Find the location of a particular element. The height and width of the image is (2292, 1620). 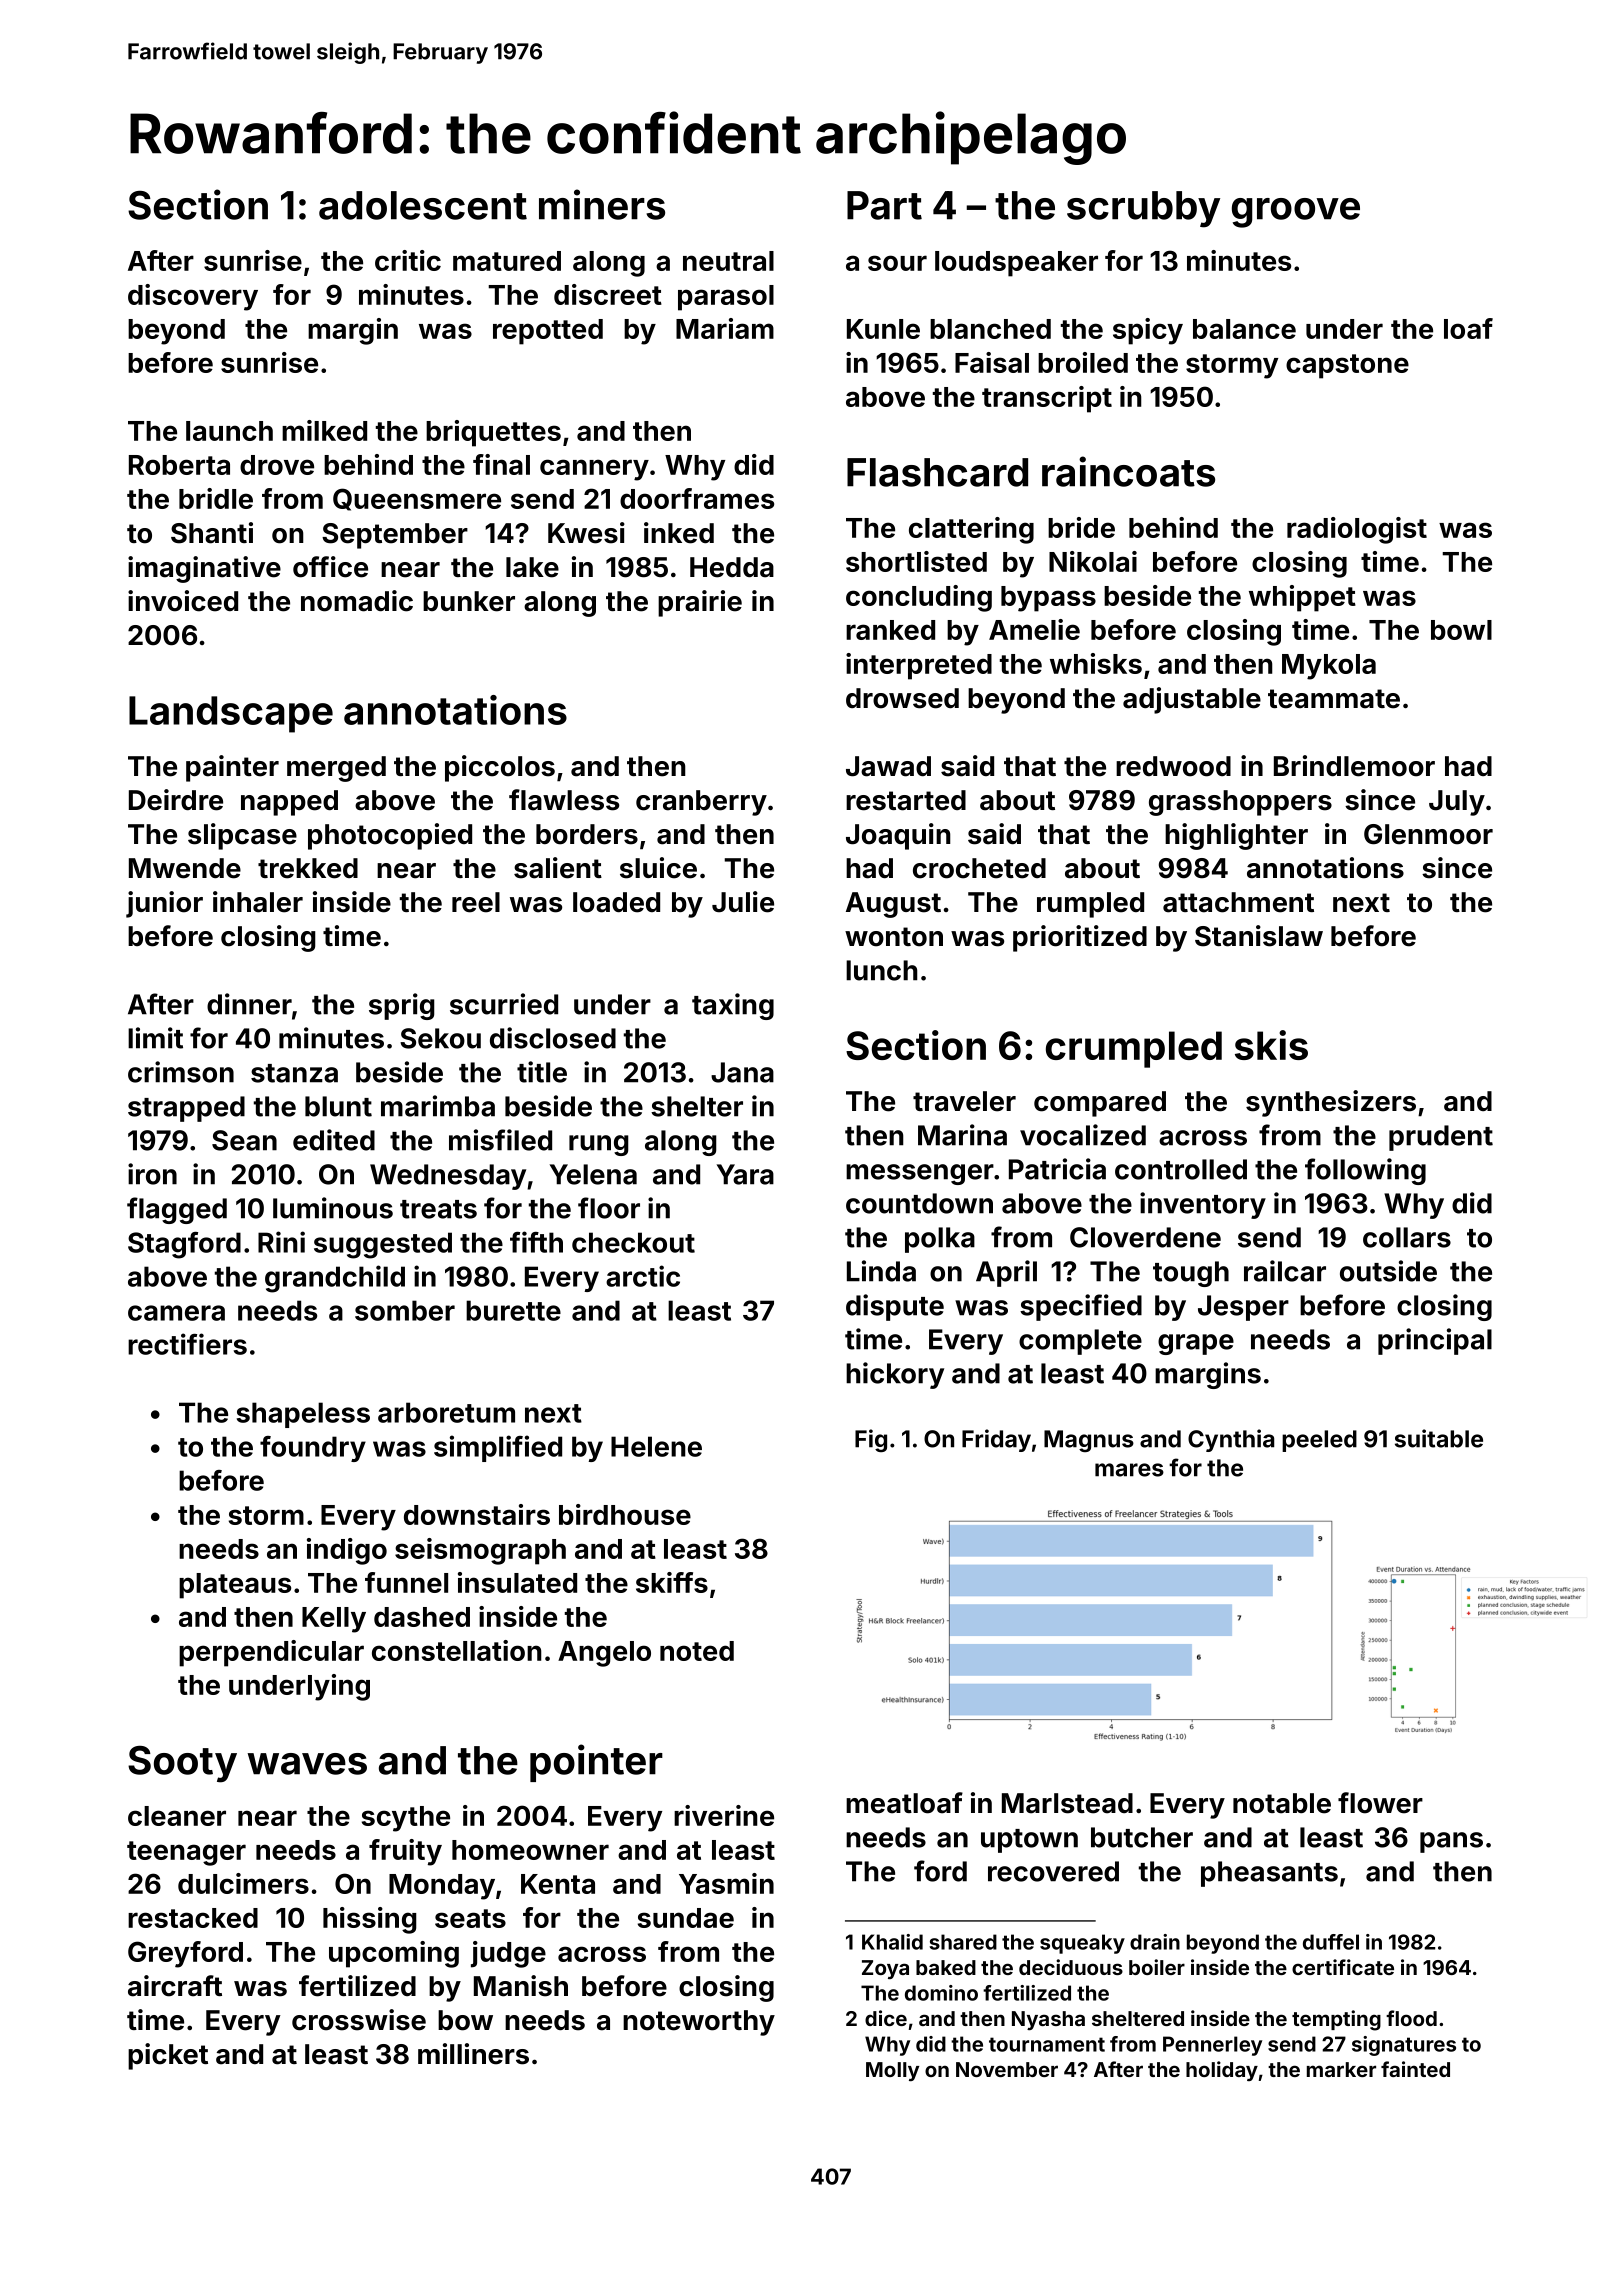

cranberry is located at coordinates (701, 803).
